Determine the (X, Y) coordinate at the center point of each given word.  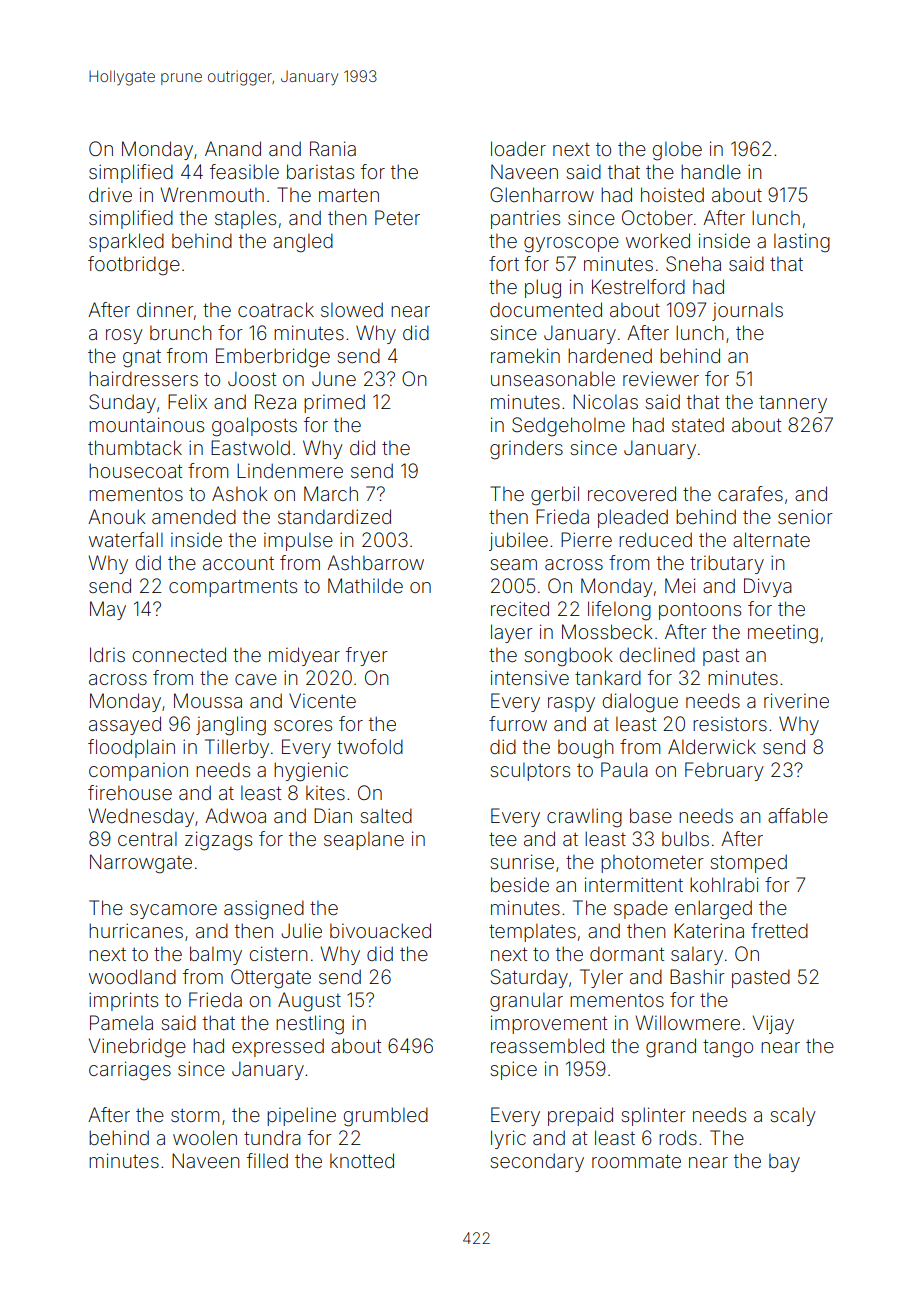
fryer (367, 656)
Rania (333, 148)
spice (514, 1070)
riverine (796, 700)
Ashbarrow (375, 562)
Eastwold (250, 447)
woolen (205, 1137)
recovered (632, 493)
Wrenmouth (212, 194)
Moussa (208, 700)
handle (711, 171)
